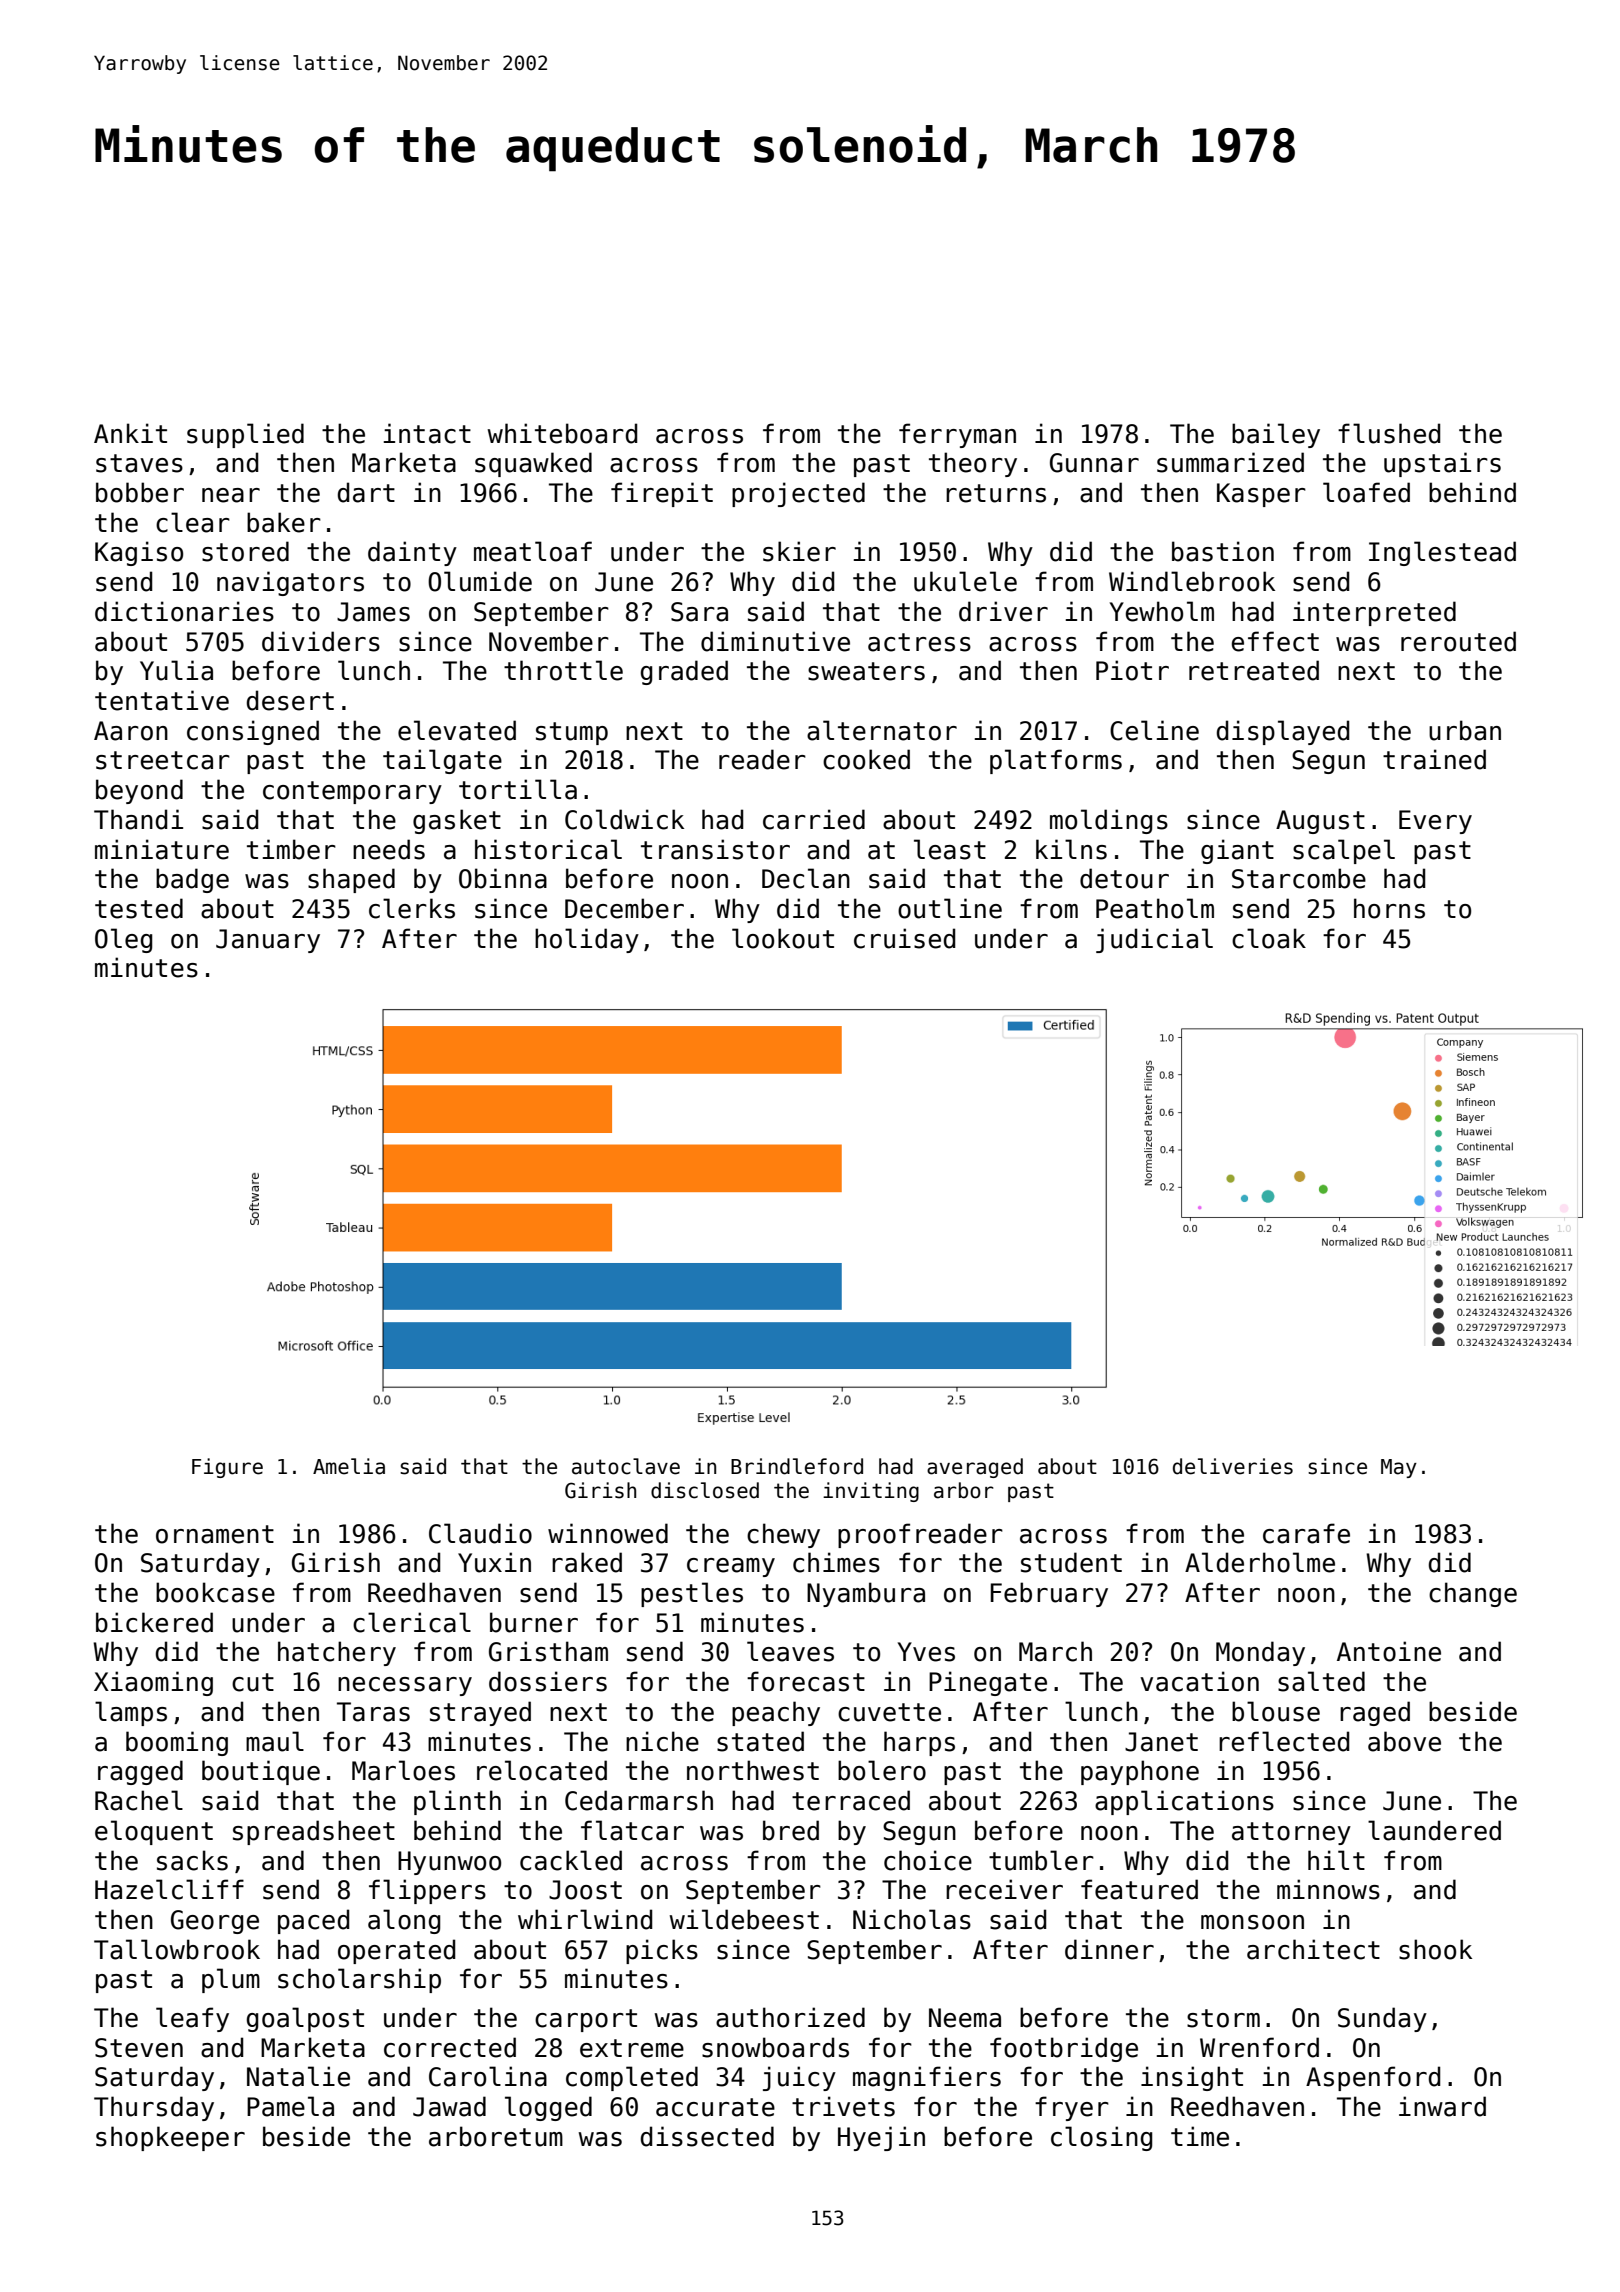 The width and height of the document is (1620, 2292). Describe the element at coordinates (1276, 435) in the document. I see `bailey` at that location.
